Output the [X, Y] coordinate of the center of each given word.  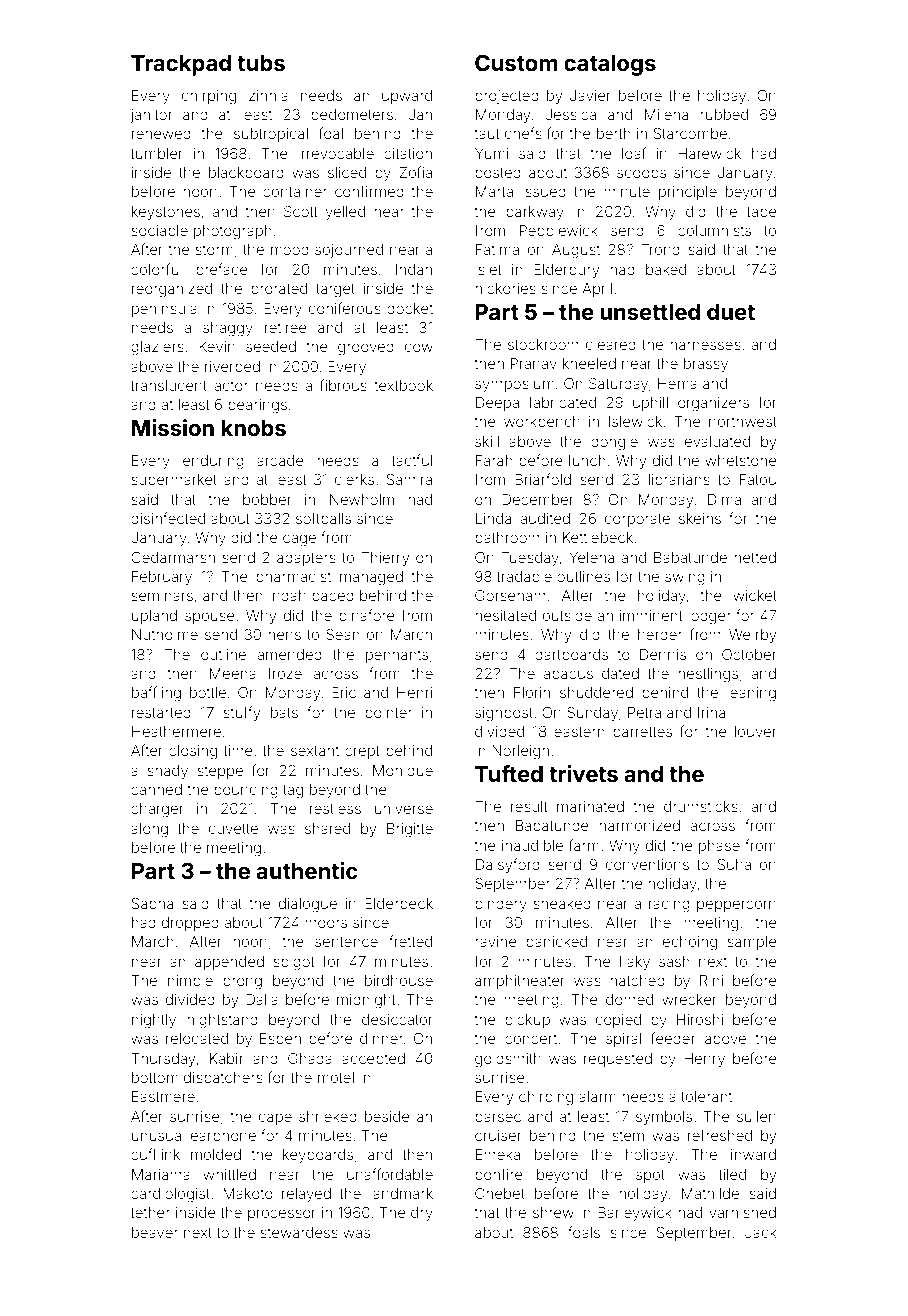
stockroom [543, 344]
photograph [233, 232]
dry [422, 1214]
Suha [734, 864]
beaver [155, 1232]
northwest [743, 421]
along [149, 830]
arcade [280, 460]
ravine [496, 941]
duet [731, 312]
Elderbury [566, 271]
